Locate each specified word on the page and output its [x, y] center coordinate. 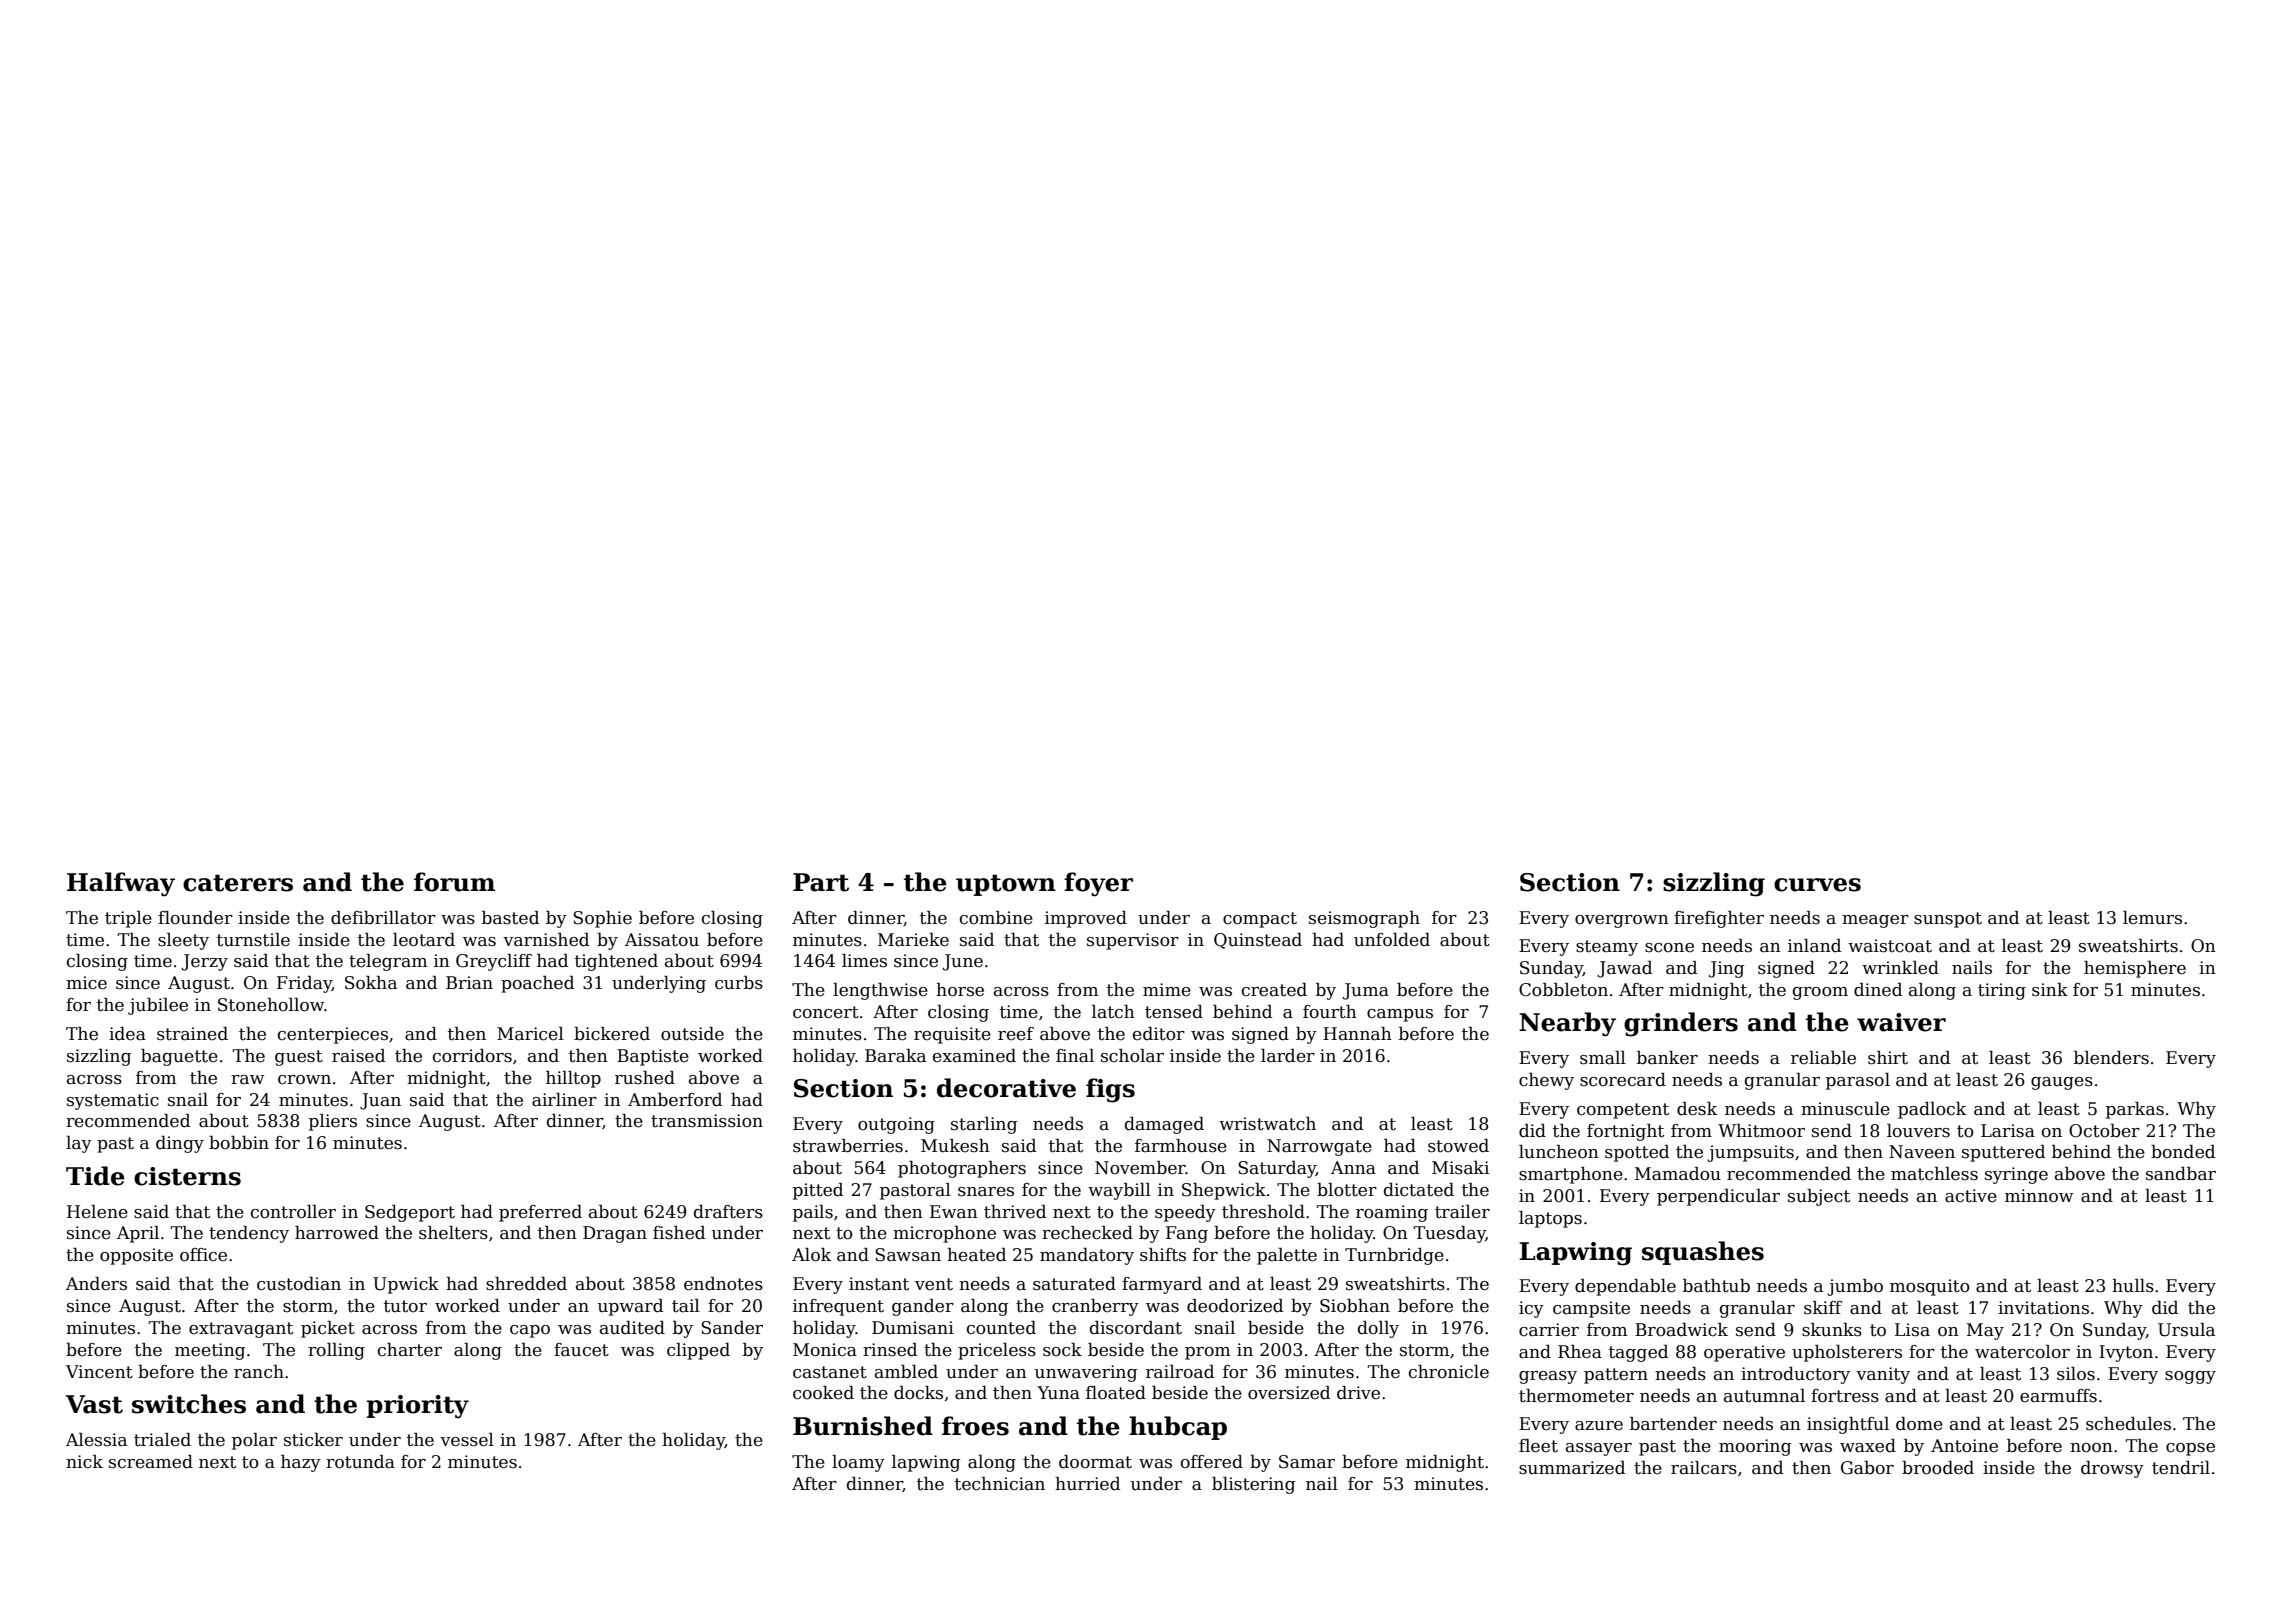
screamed [151, 1462]
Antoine [1964, 1446]
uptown [1006, 885]
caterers [238, 883]
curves [1817, 885]
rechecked [1087, 1233]
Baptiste [653, 1057]
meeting [210, 1351]
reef [1016, 1034]
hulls [2133, 1286]
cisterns [187, 1176]
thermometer [1576, 1396]
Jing [1726, 969]
